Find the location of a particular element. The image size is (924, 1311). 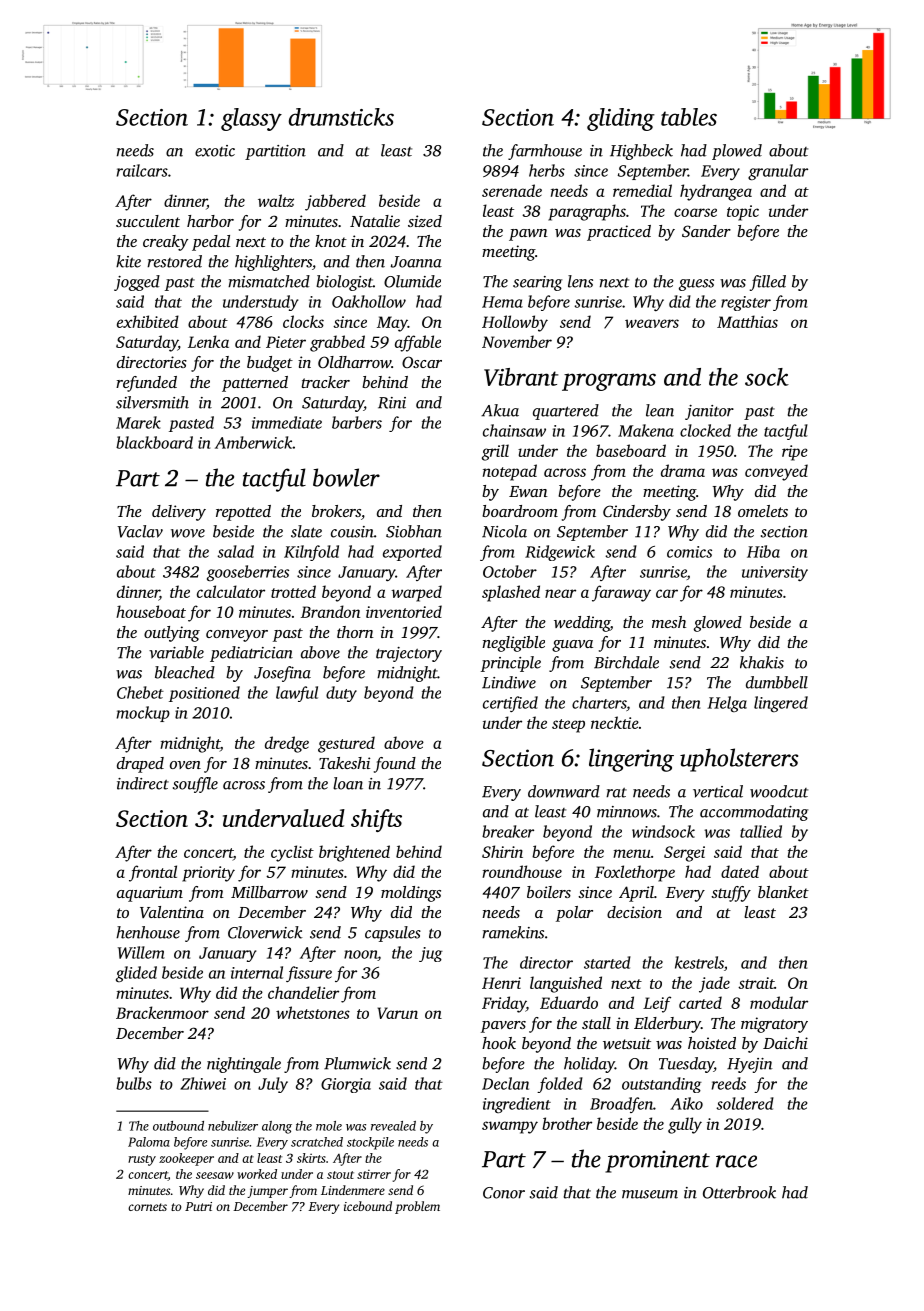

race is located at coordinates (736, 1161).
